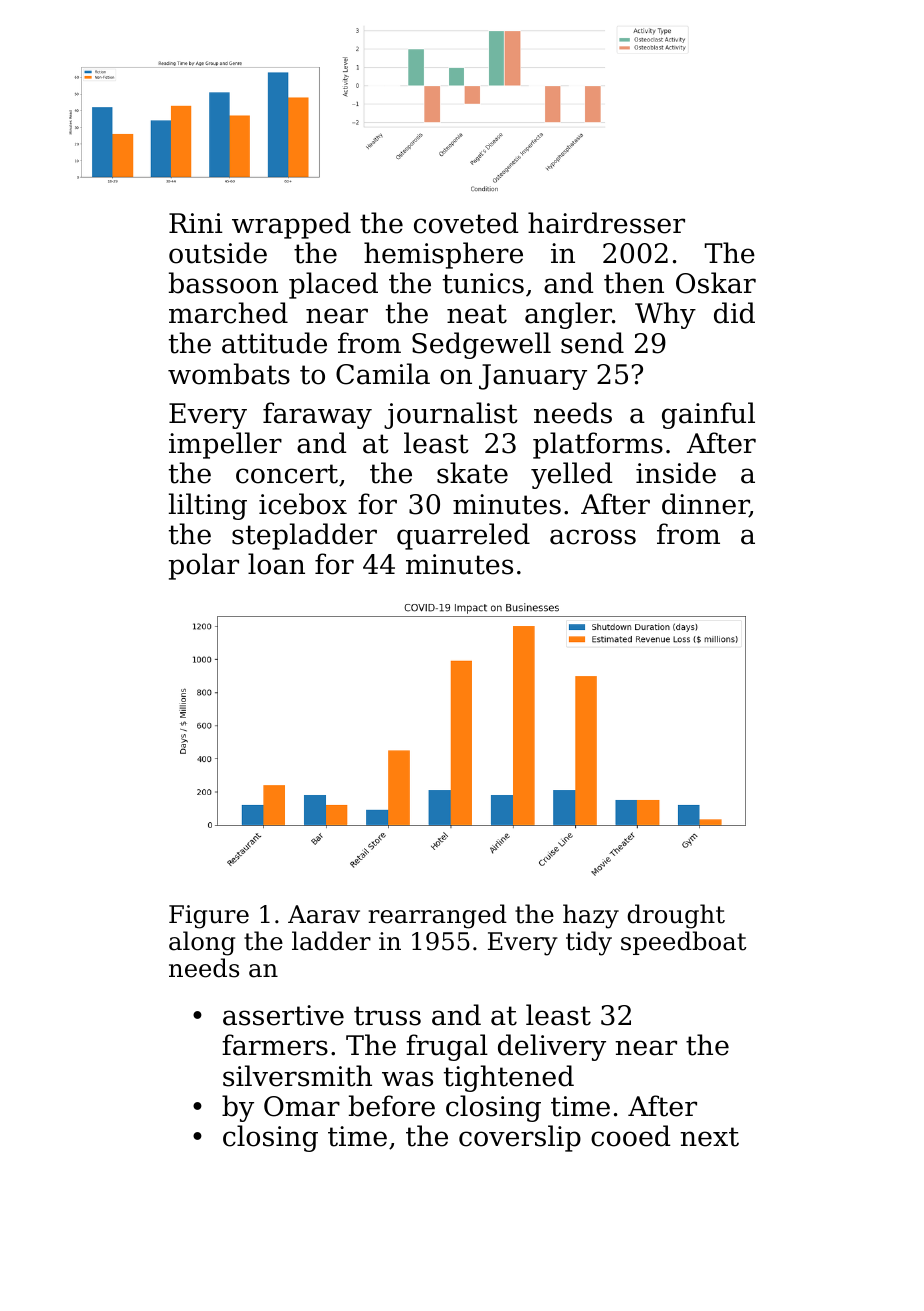  Describe the element at coordinates (204, 566) in the screenshot. I see `polar` at that location.
